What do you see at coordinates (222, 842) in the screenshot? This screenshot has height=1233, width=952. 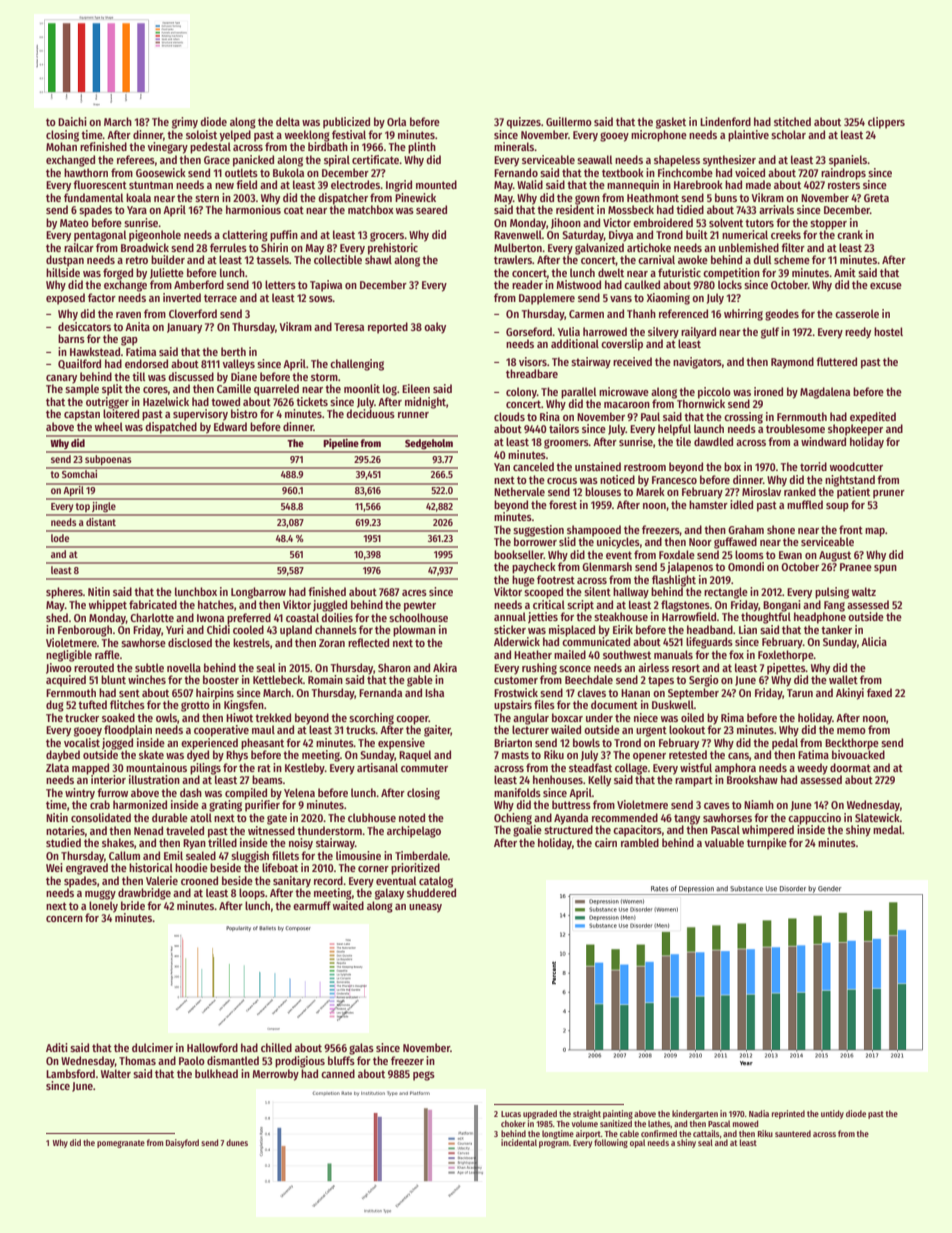 I see `trilled` at bounding box center [222, 842].
